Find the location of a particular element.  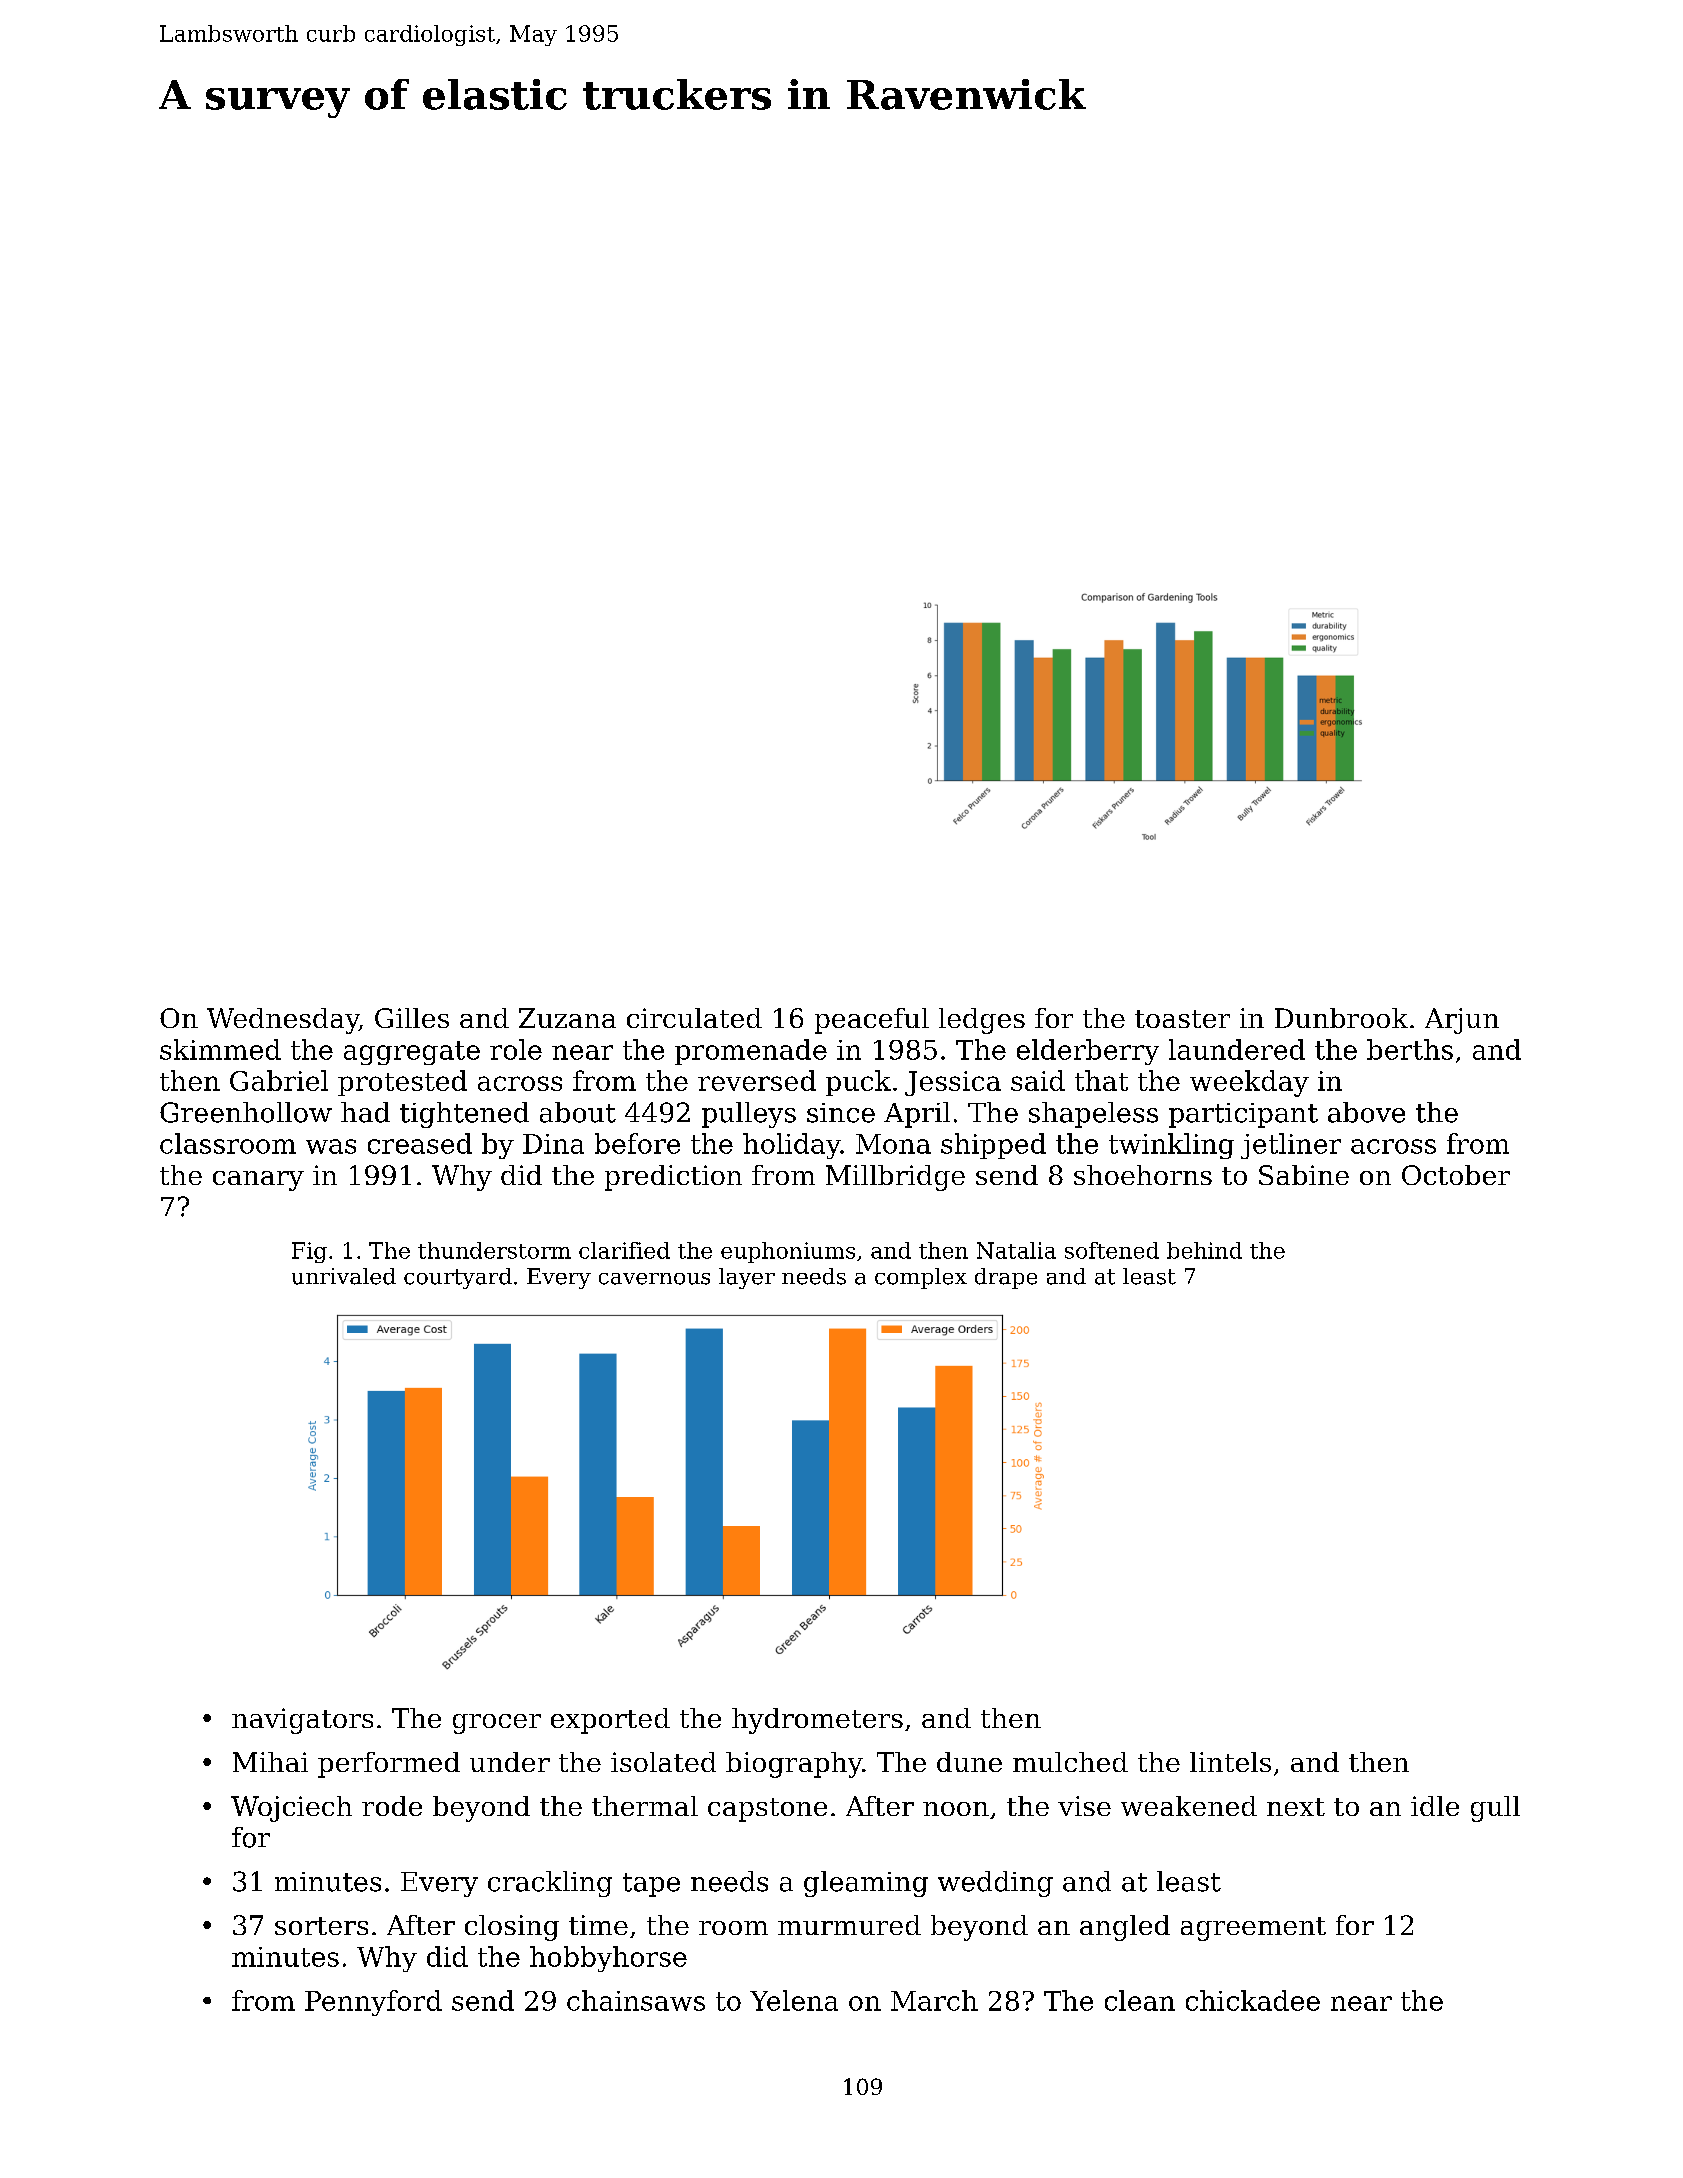

sorters is located at coordinates (321, 1926).
